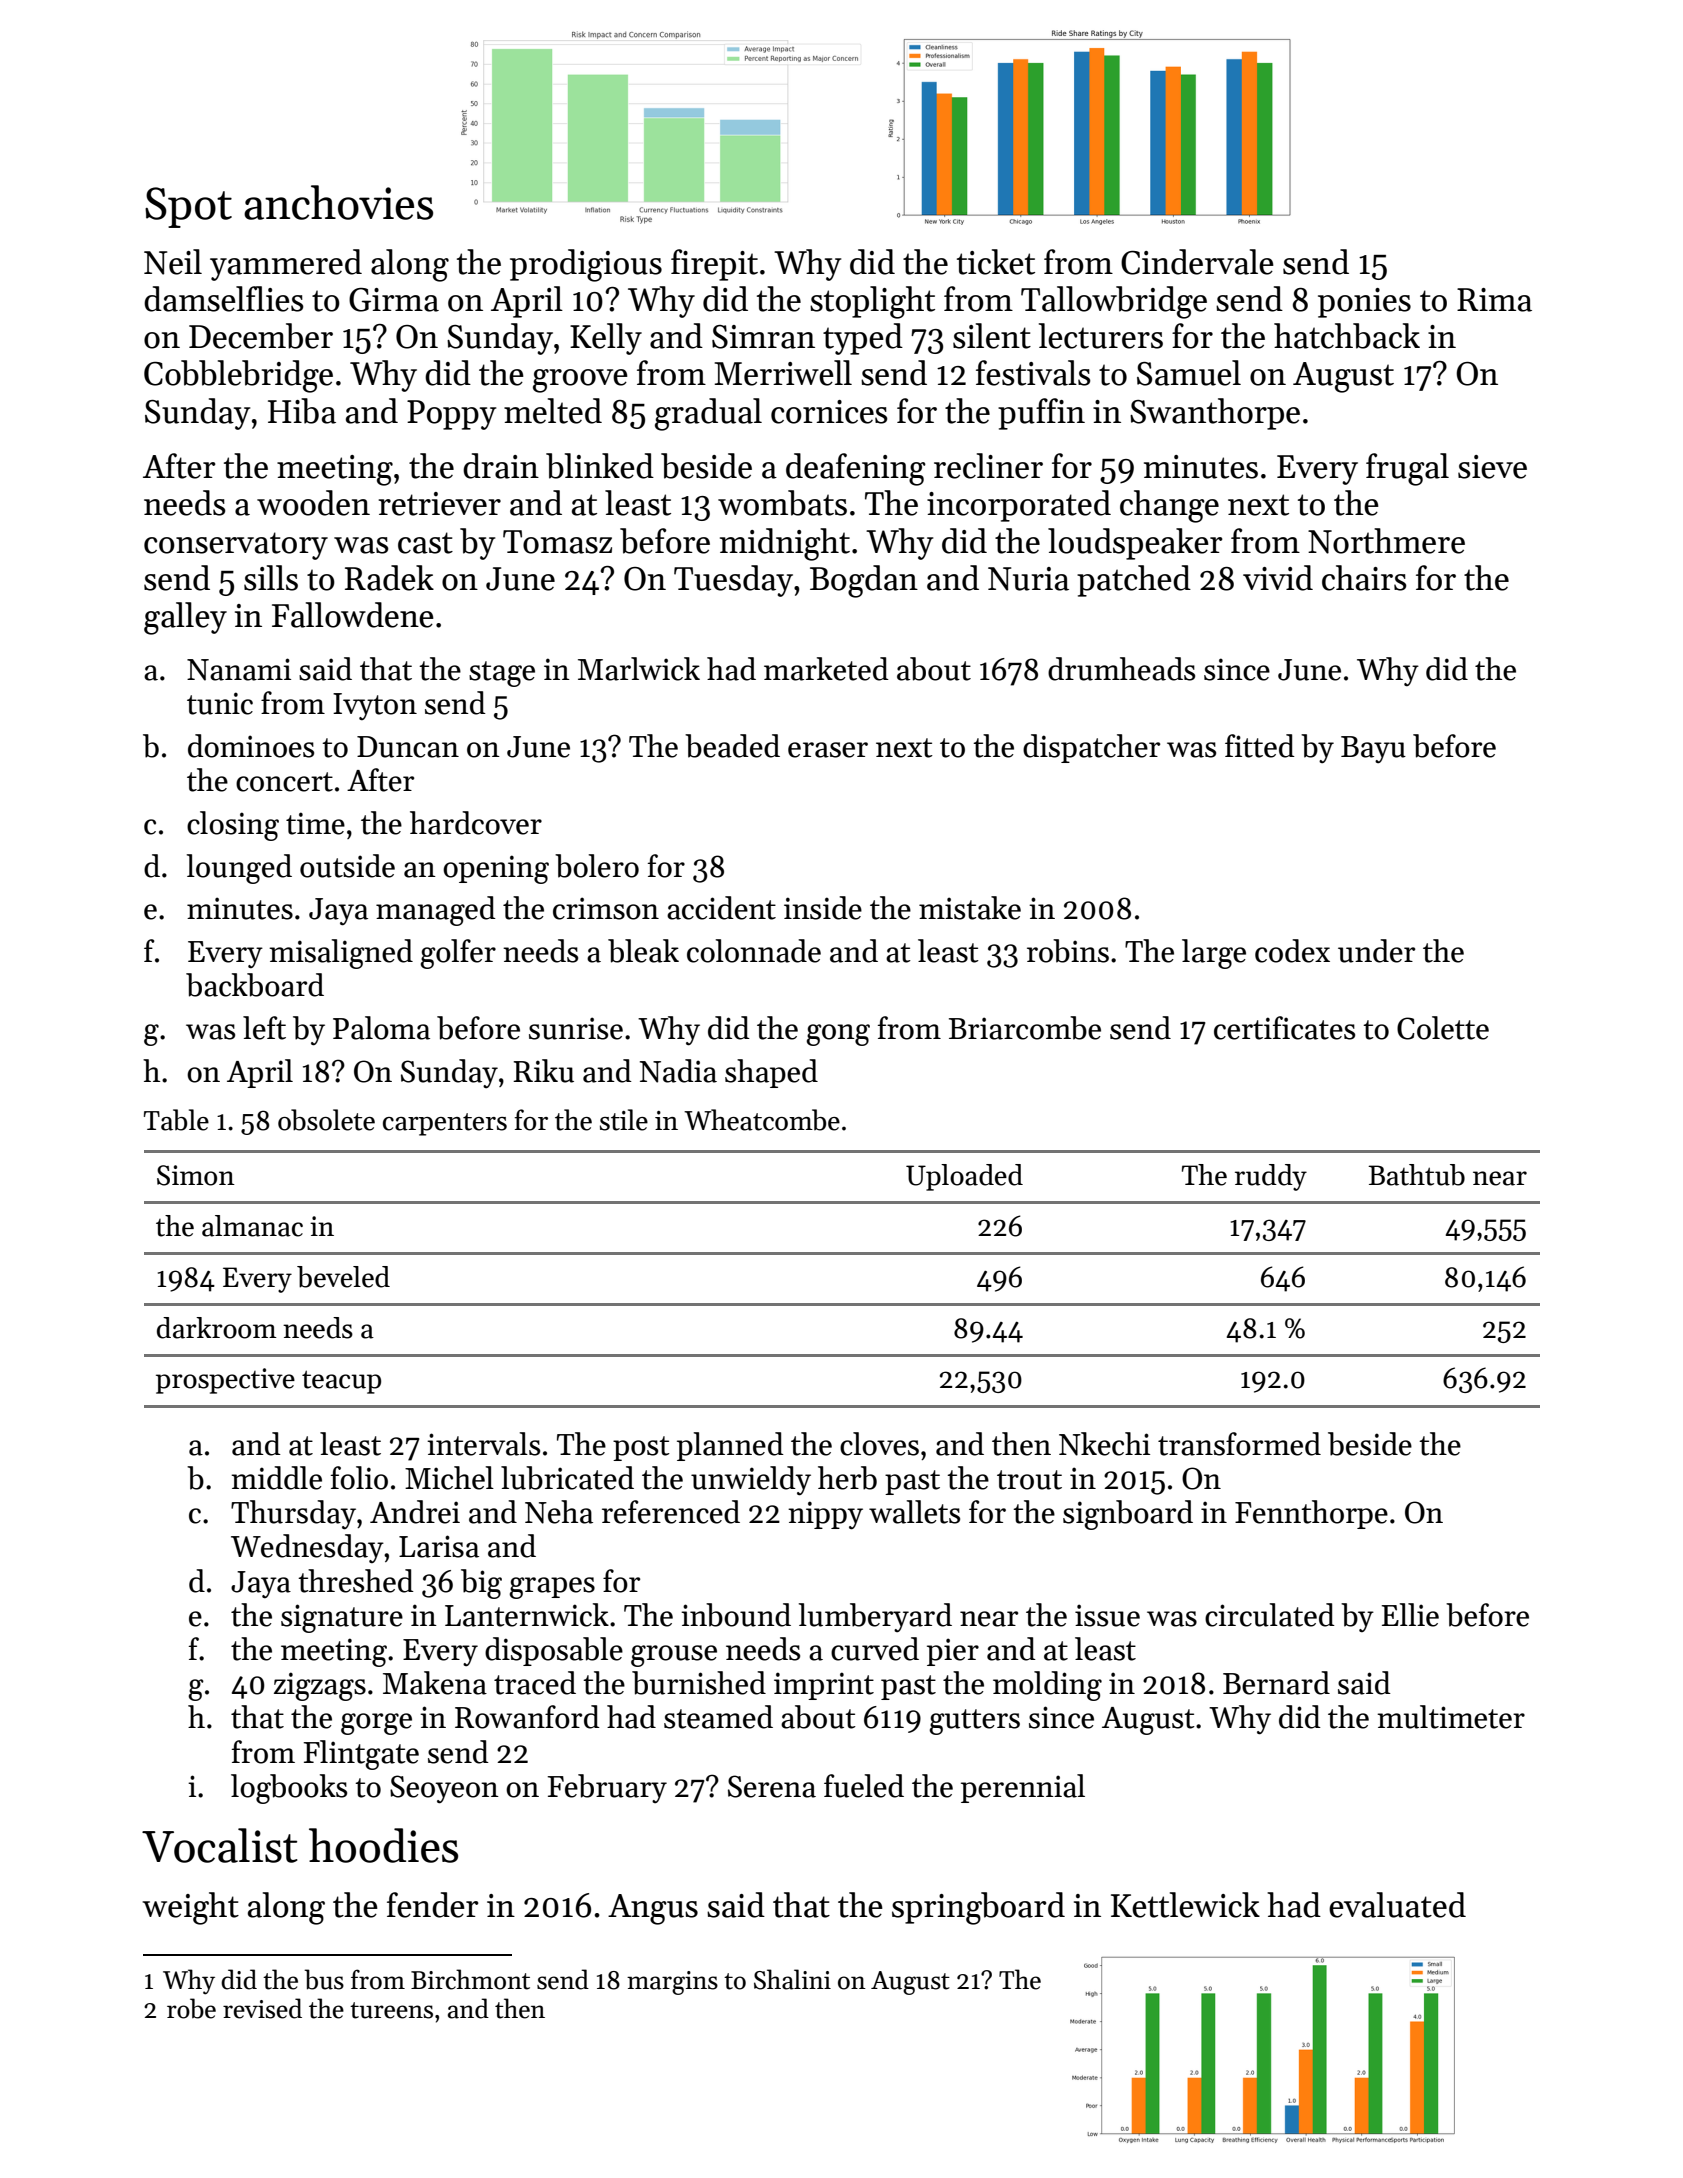 Image resolution: width=1683 pixels, height=2178 pixels. Describe the element at coordinates (233, 826) in the page. I see `closing` at that location.
